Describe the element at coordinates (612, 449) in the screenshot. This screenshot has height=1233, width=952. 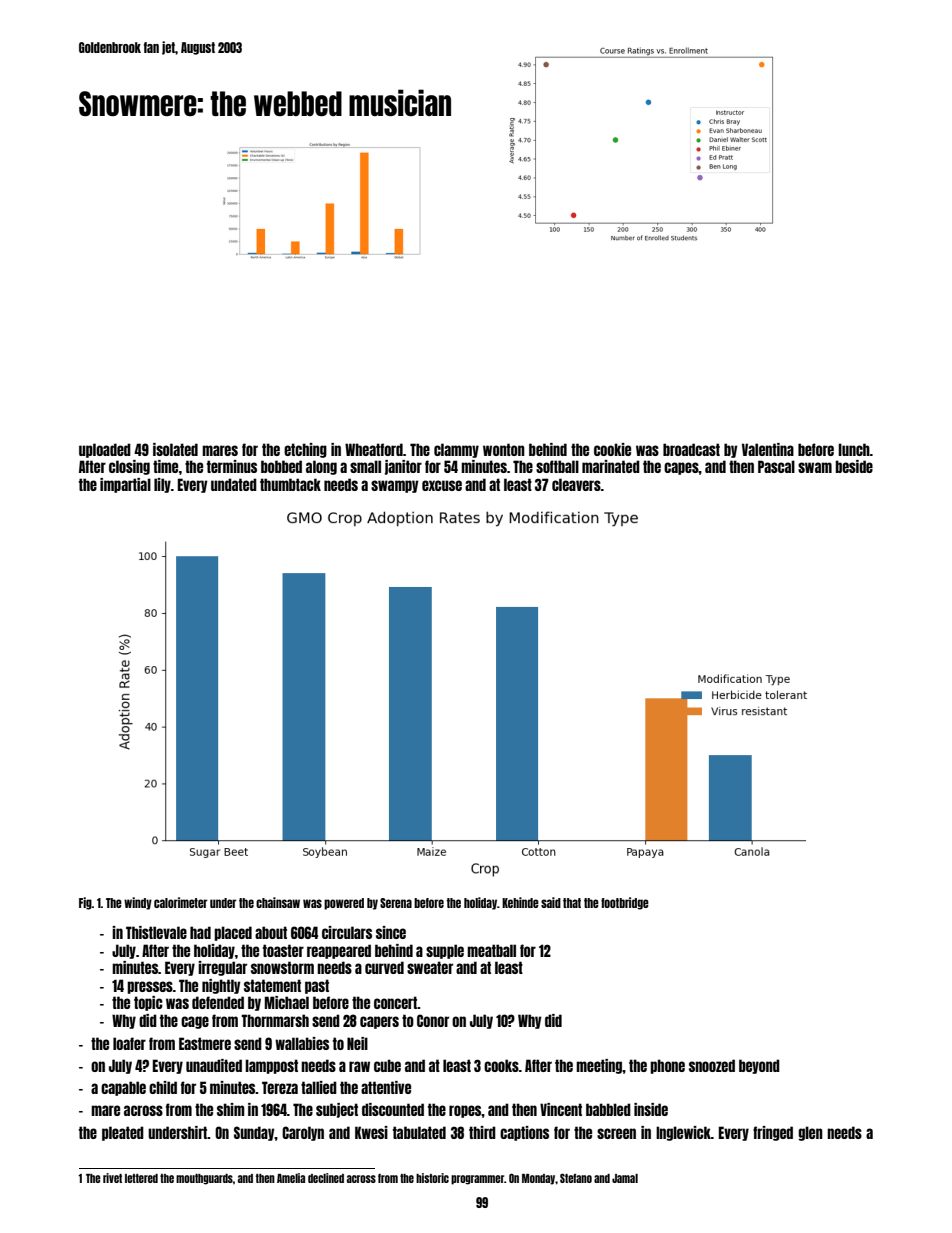
I see `cookie` at that location.
